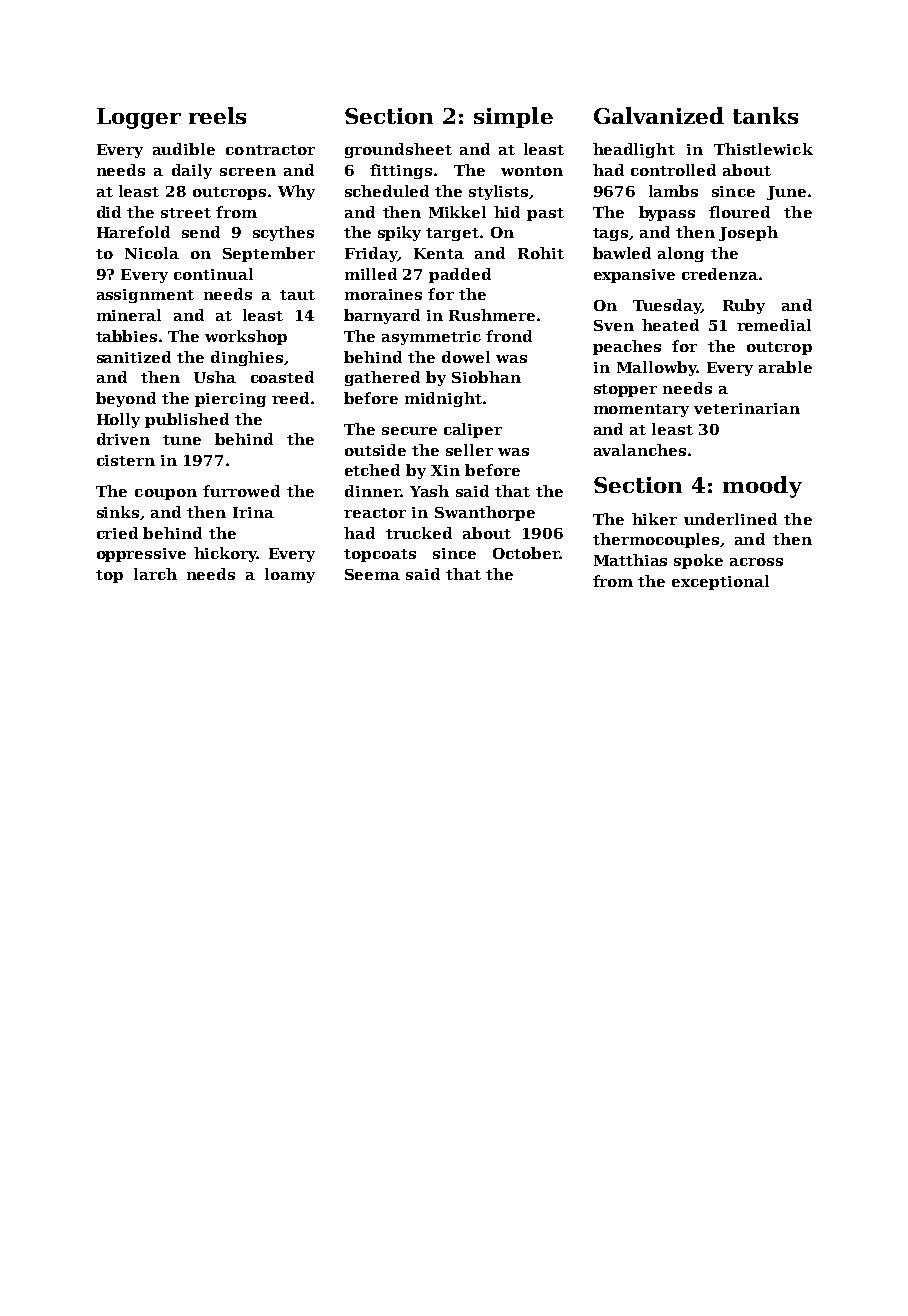 Image resolution: width=908 pixels, height=1316 pixels. I want to click on simple, so click(513, 117).
